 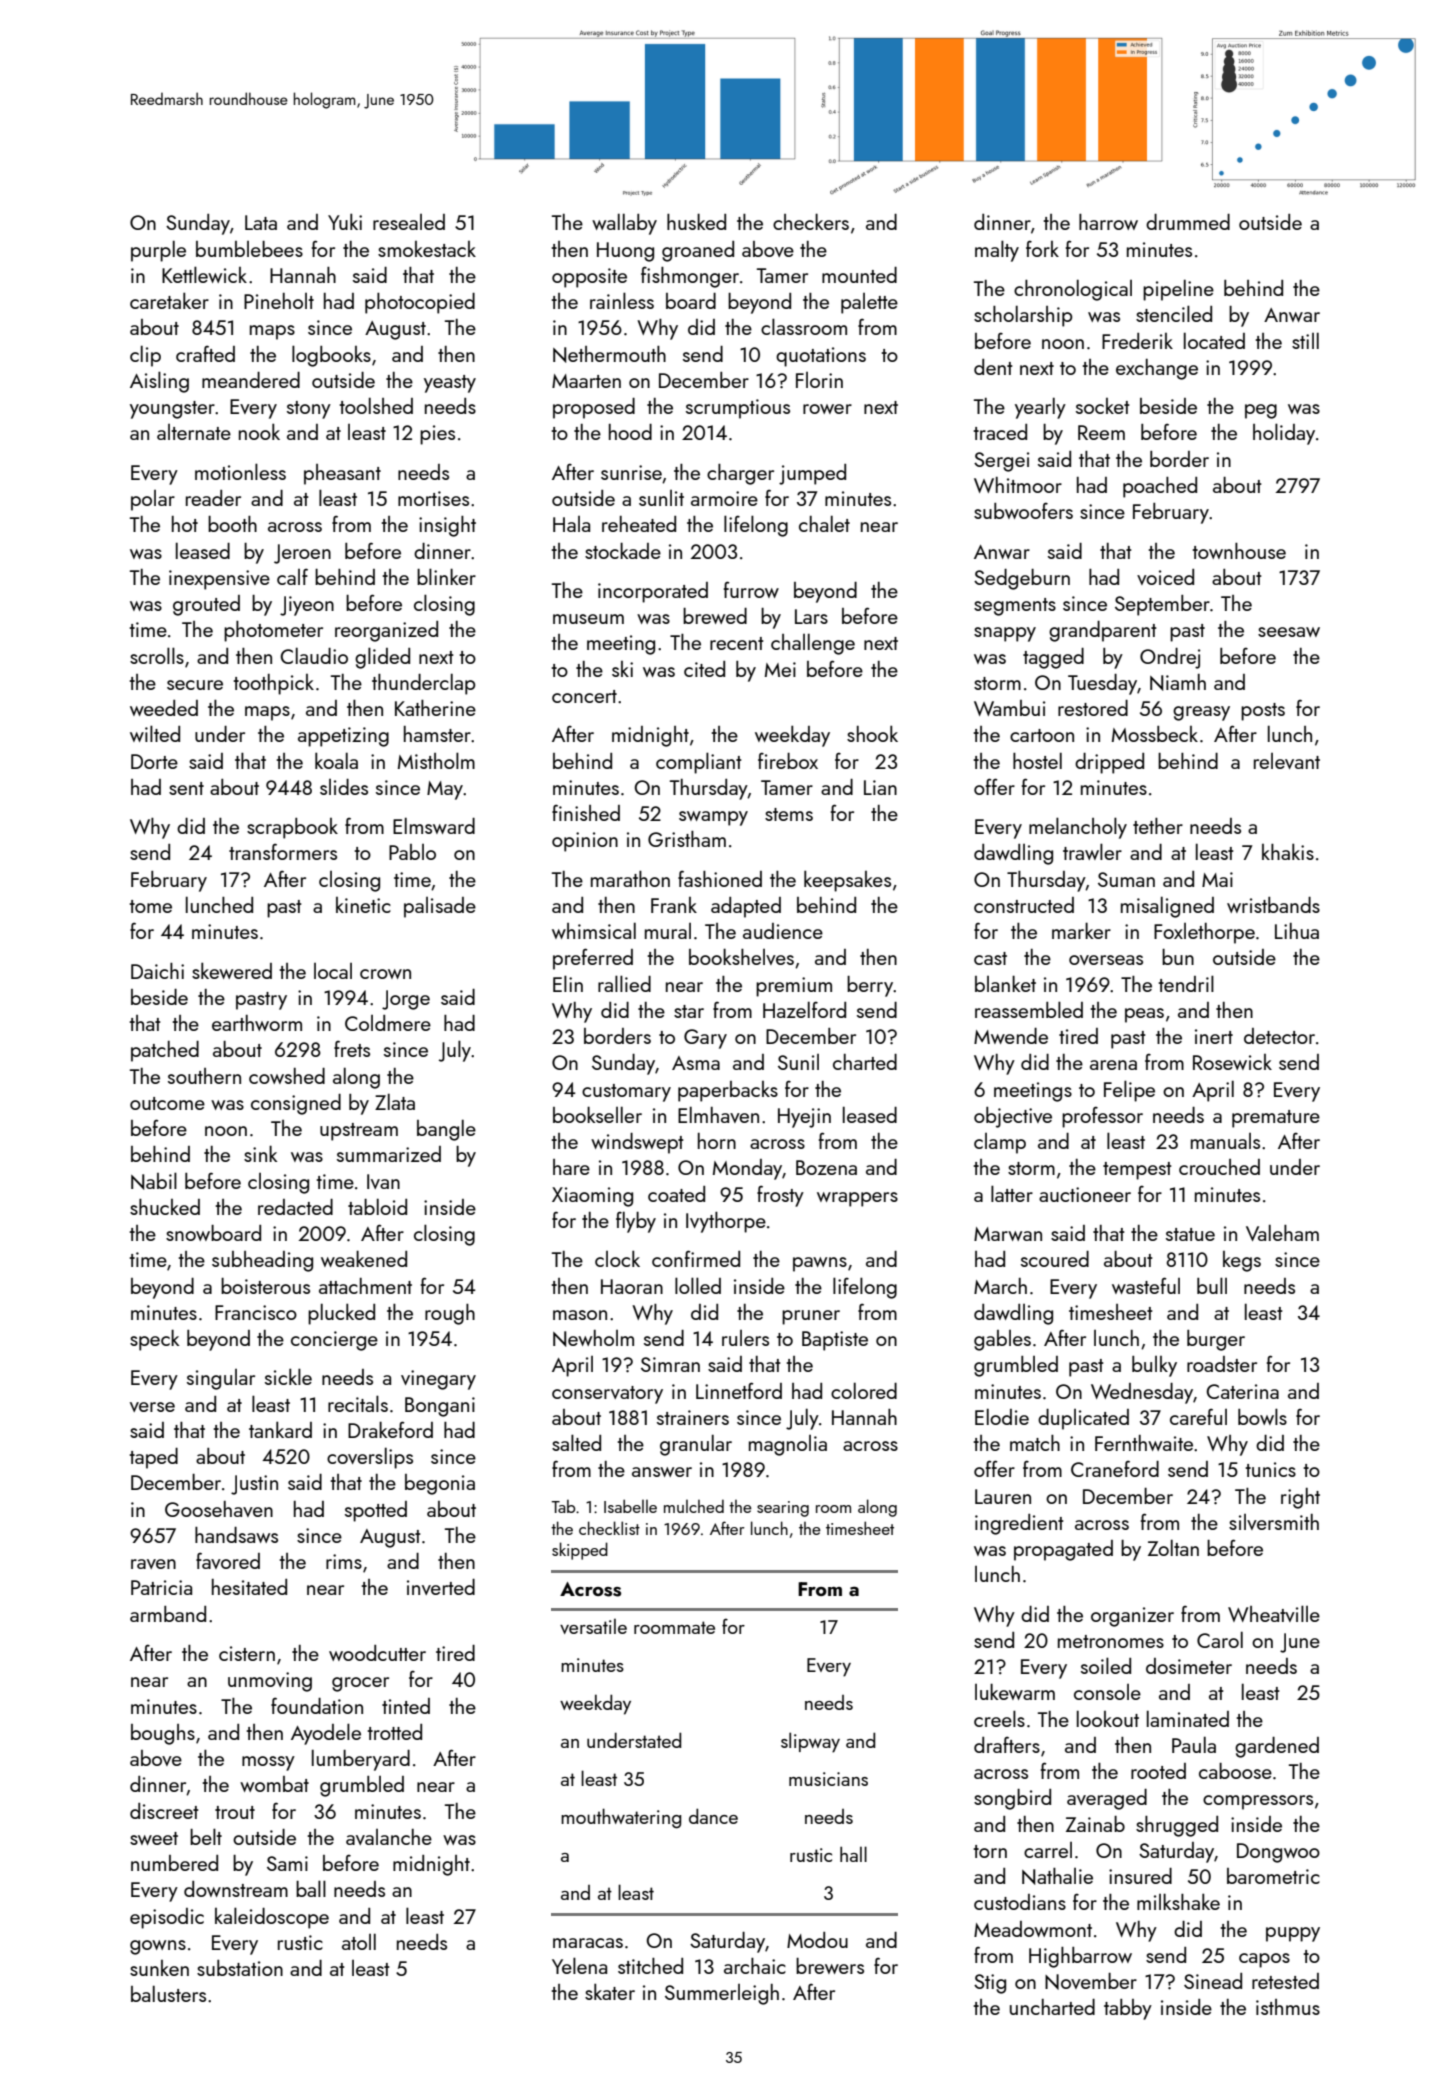 What do you see at coordinates (864, 1390) in the screenshot?
I see `colored` at bounding box center [864, 1390].
